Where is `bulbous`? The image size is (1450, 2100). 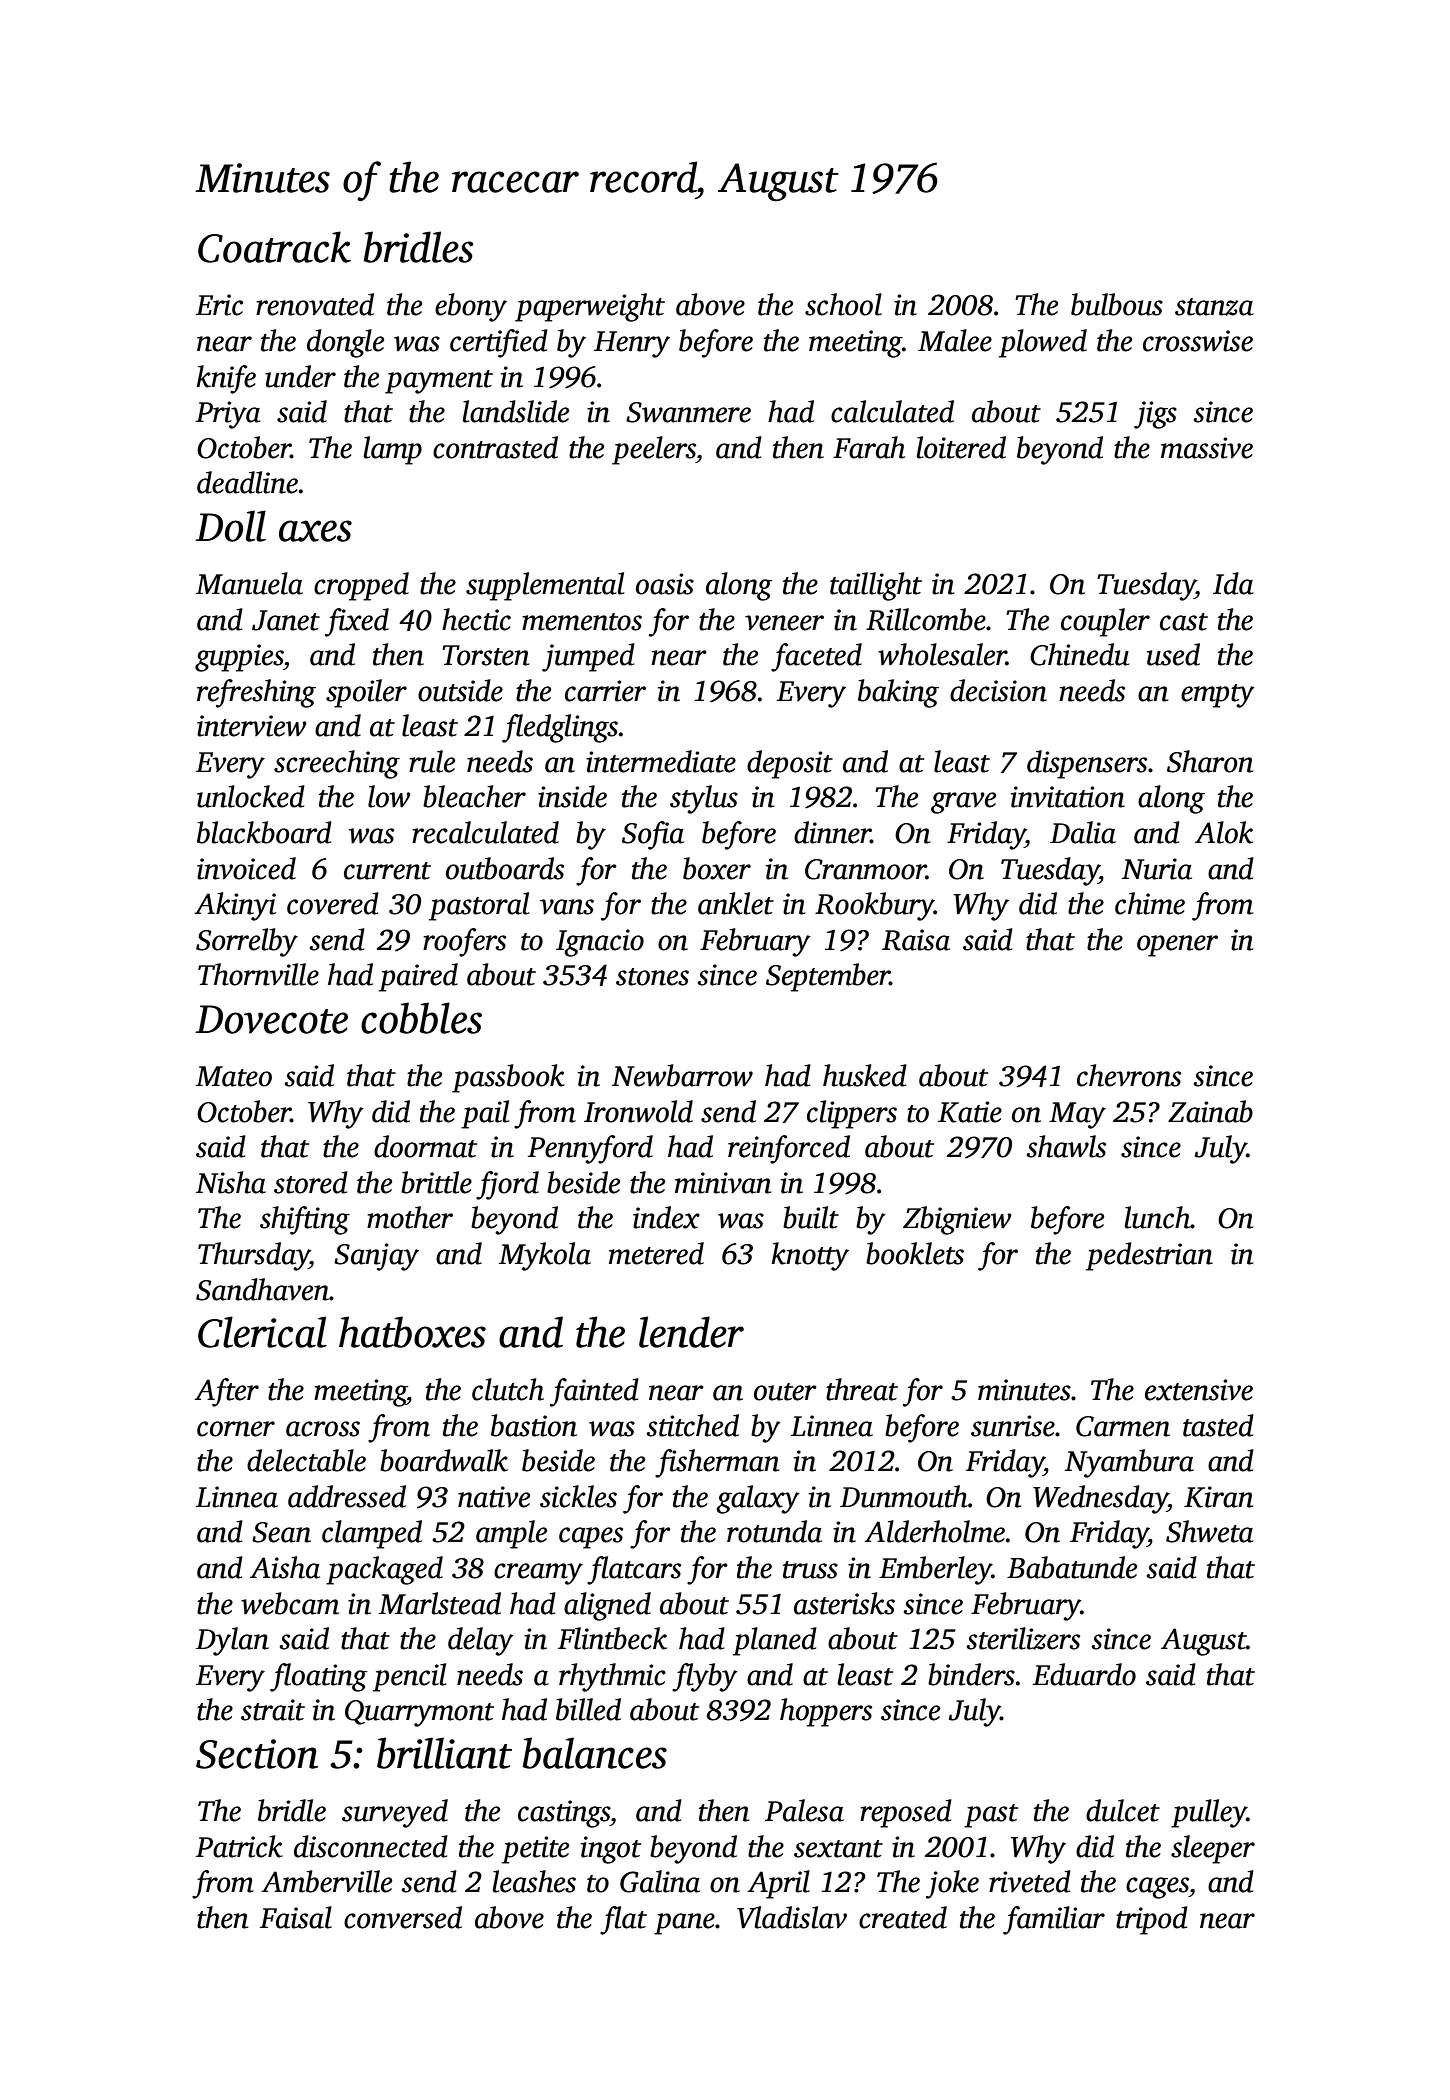
bulbous is located at coordinates (1117, 304).
